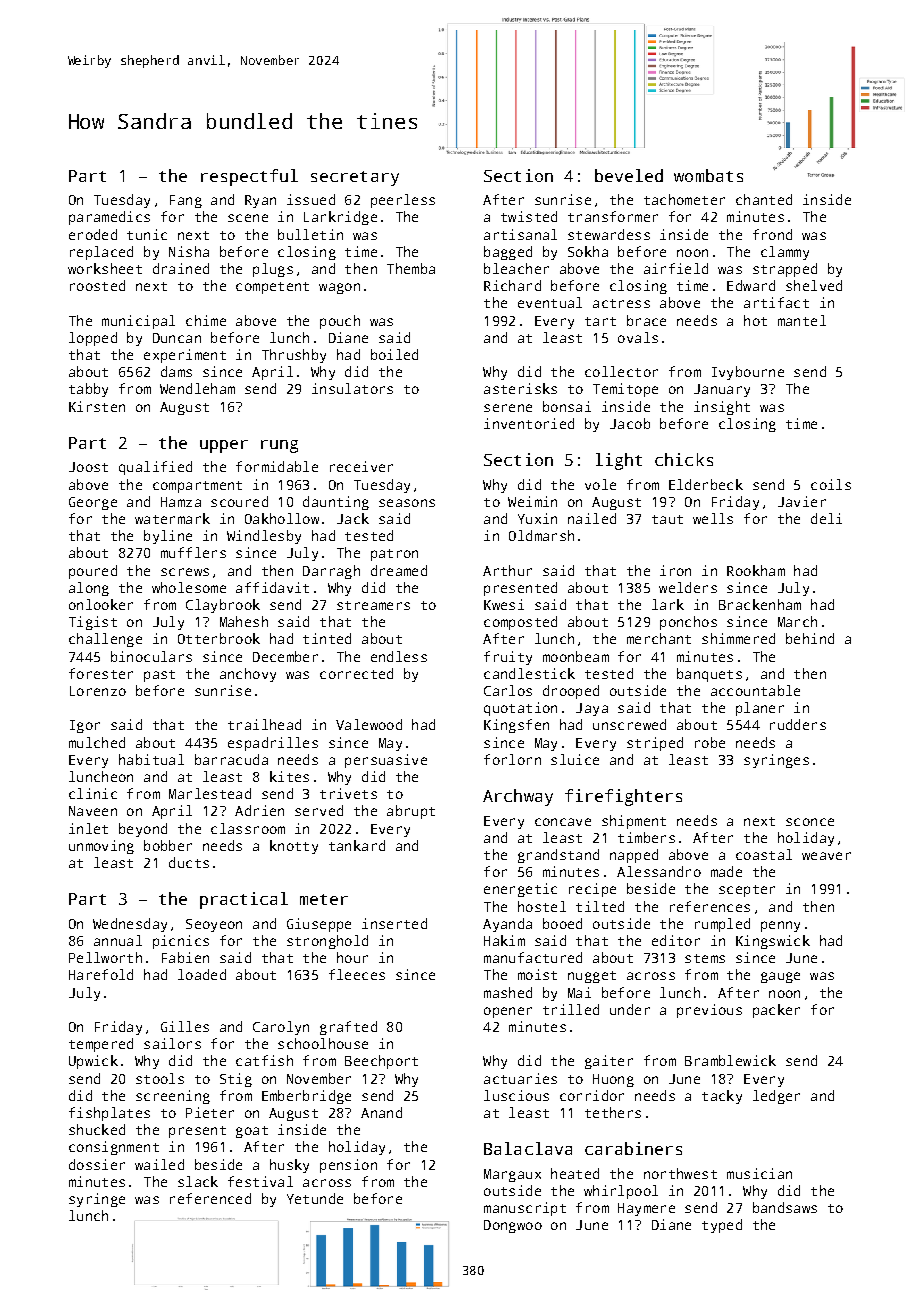 The image size is (924, 1308). What do you see at coordinates (776, 1097) in the image?
I see `ledger` at bounding box center [776, 1097].
